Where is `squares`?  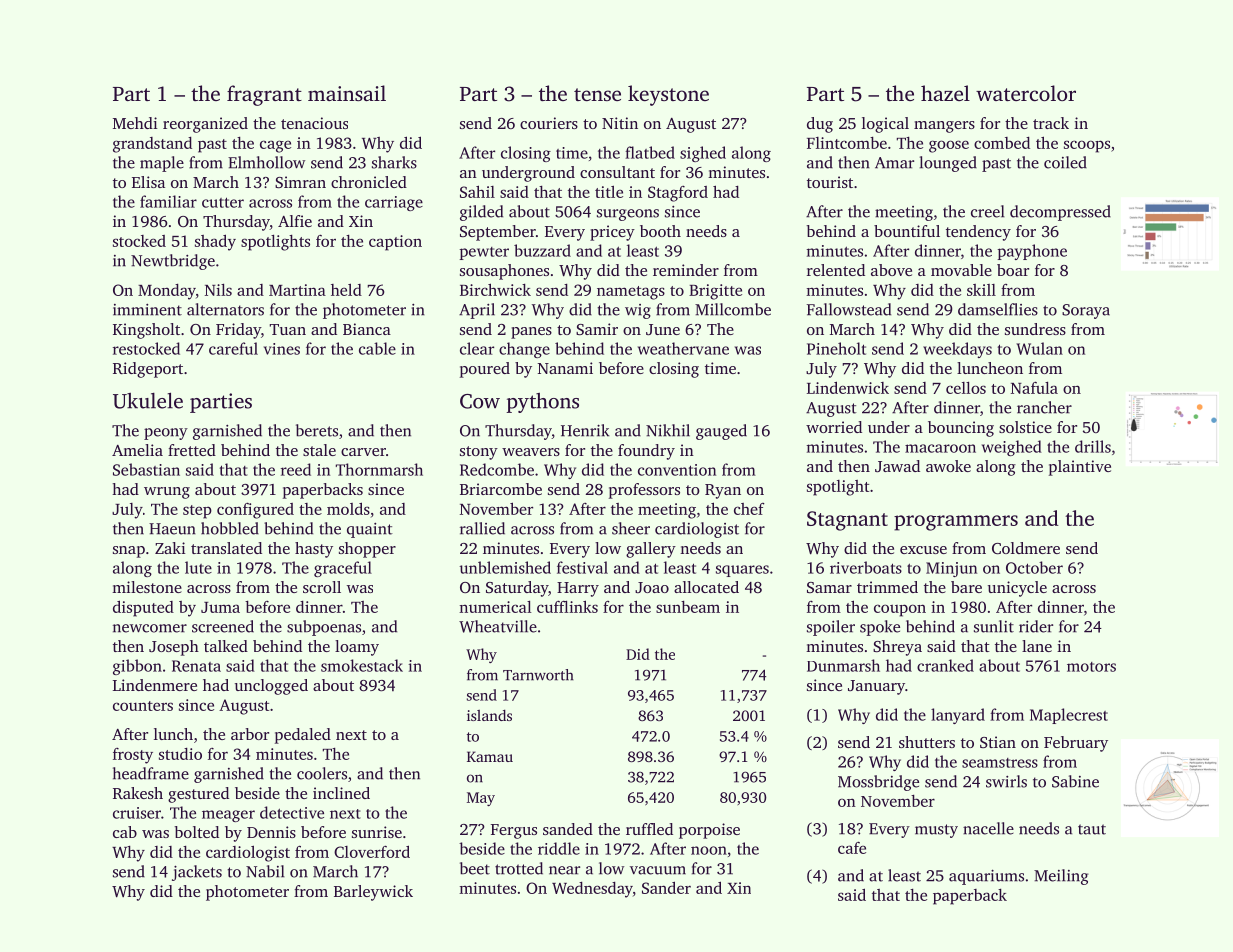 squares is located at coordinates (742, 571).
